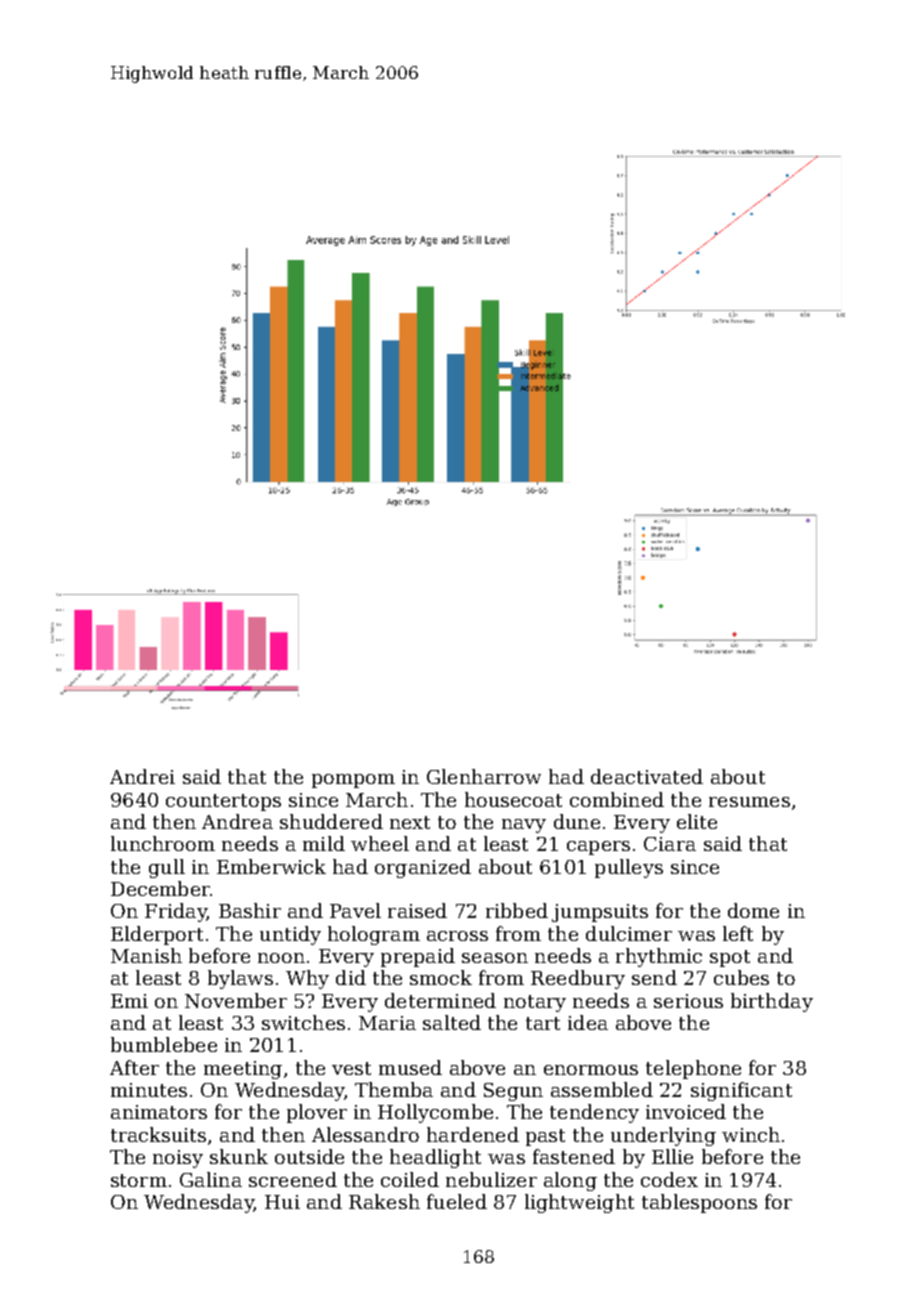 The height and width of the screenshot is (1311, 924). What do you see at coordinates (237, 821) in the screenshot?
I see `Andrea` at bounding box center [237, 821].
